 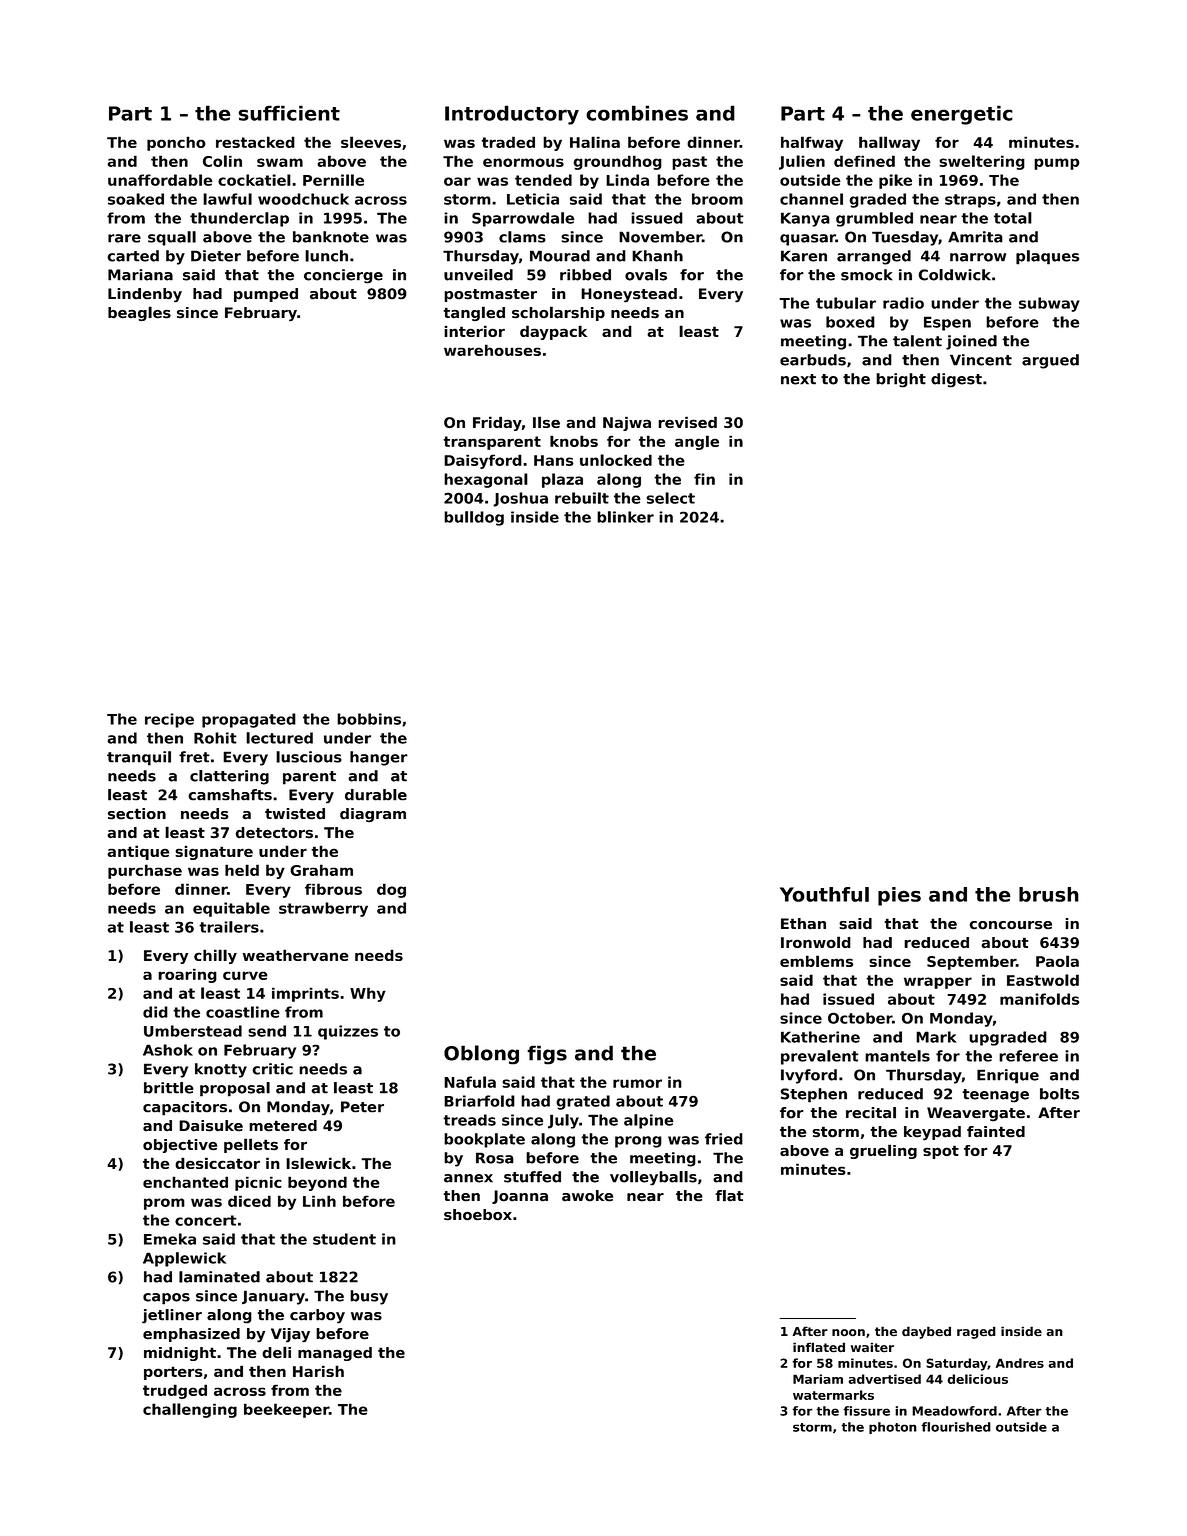 I want to click on flourished, so click(x=956, y=1427).
